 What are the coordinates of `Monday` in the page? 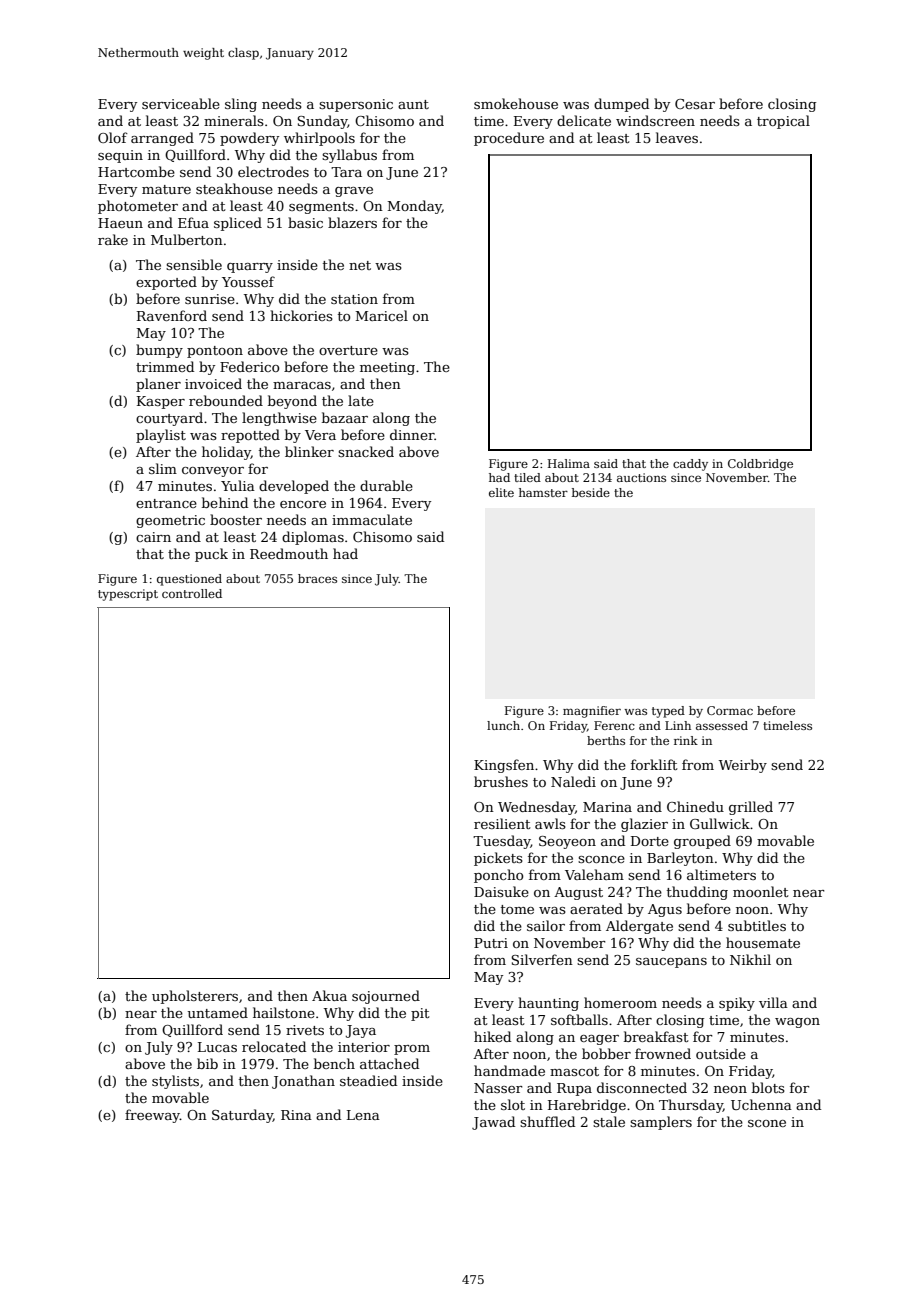 It's located at (415, 207).
